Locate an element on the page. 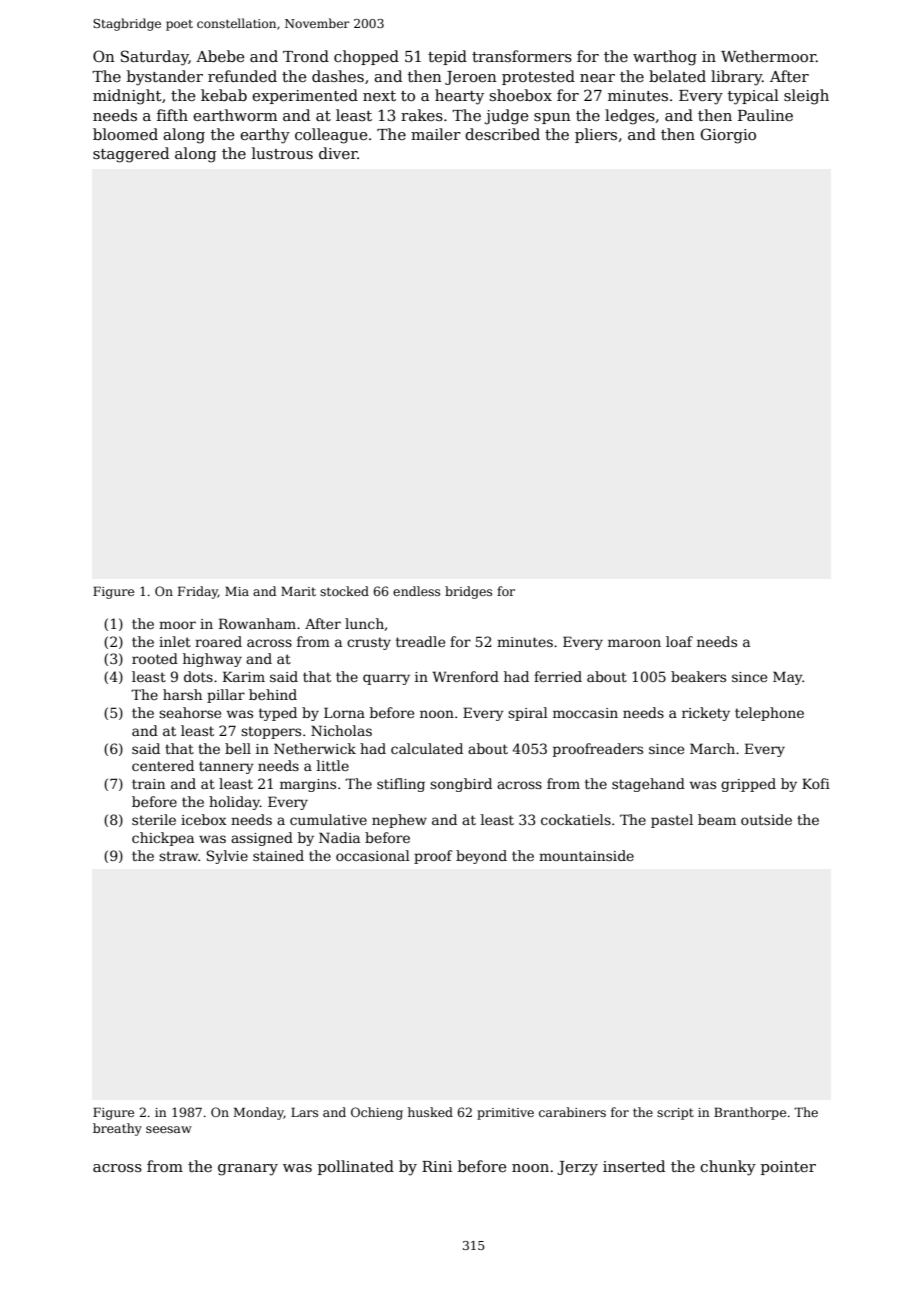  endless is located at coordinates (416, 591).
